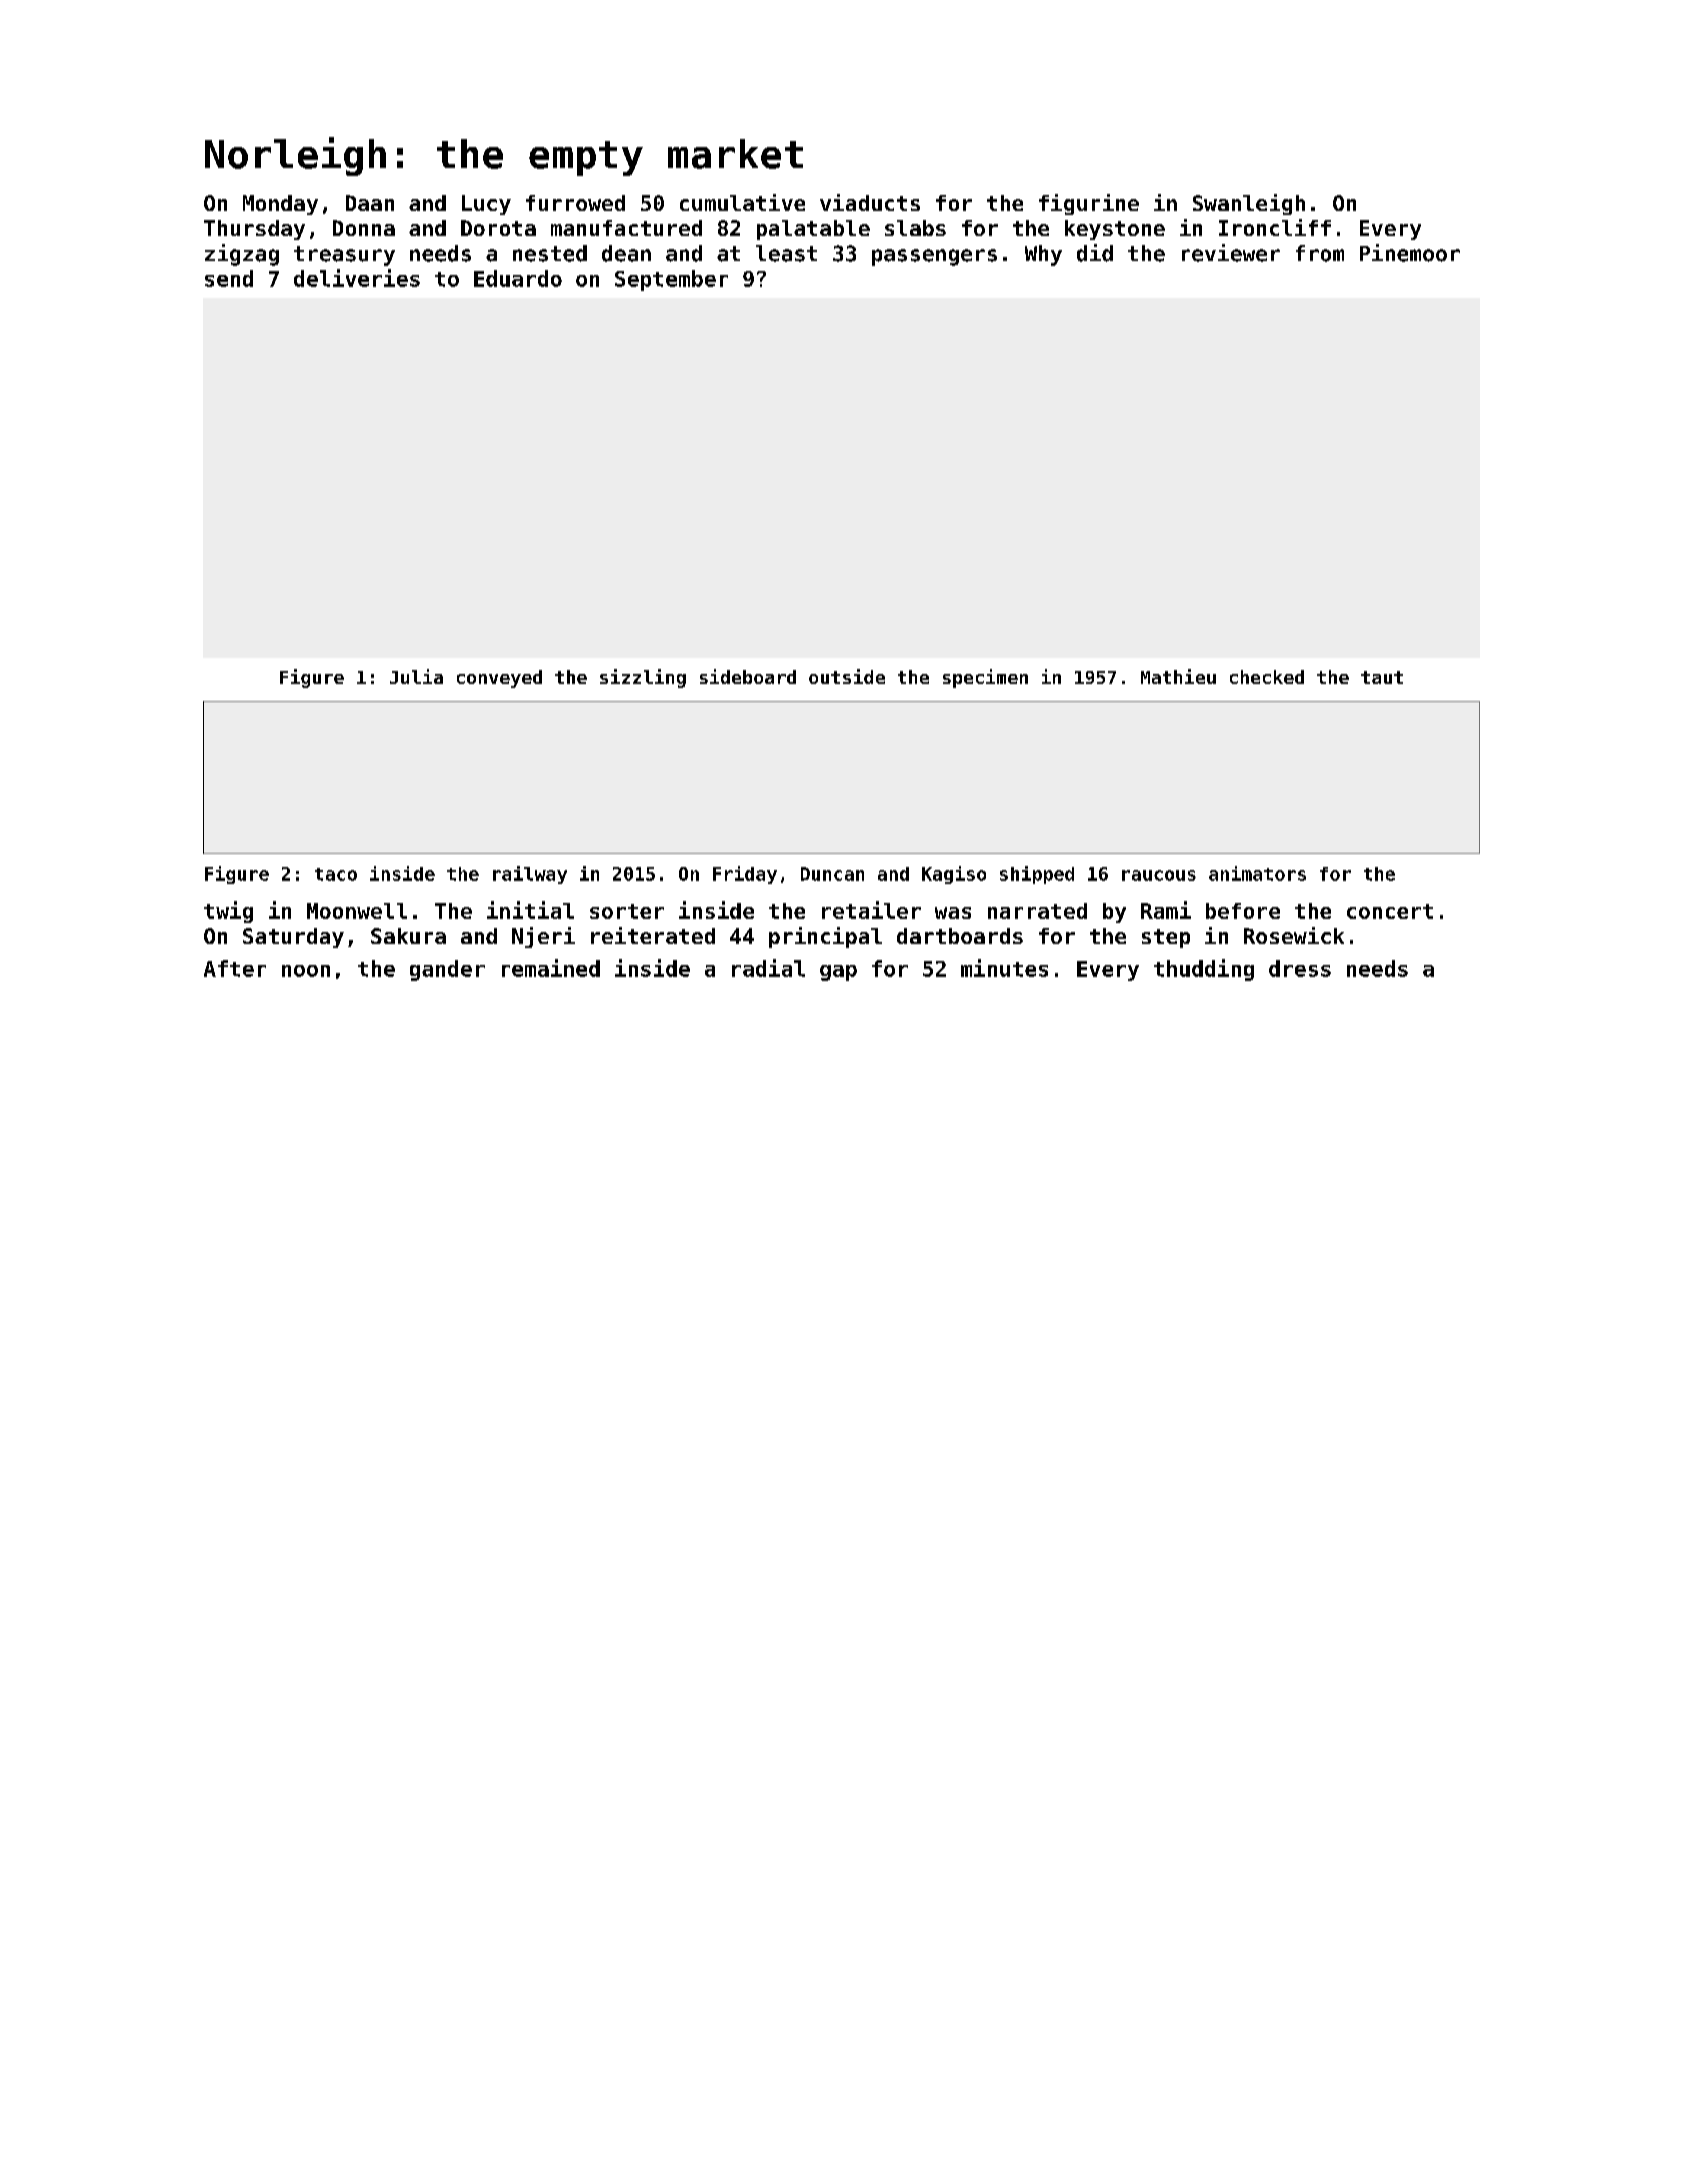 The height and width of the image is (2178, 1683). What do you see at coordinates (1043, 255) in the image?
I see `Why` at bounding box center [1043, 255].
